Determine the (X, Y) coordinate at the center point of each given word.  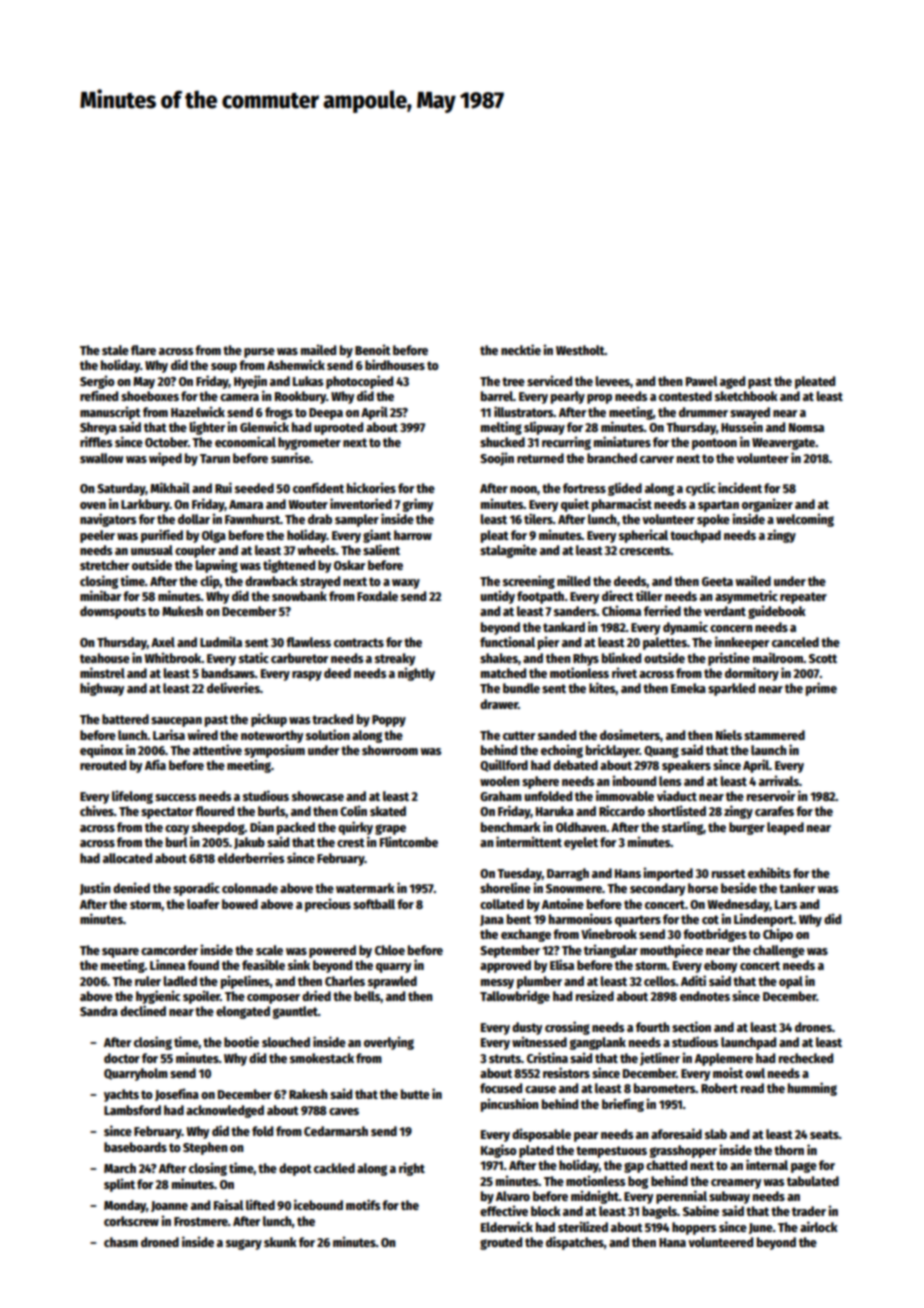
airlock (819, 1226)
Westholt (580, 350)
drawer (499, 704)
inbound (634, 780)
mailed (318, 349)
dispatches (575, 1243)
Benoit (373, 349)
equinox (101, 751)
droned (160, 1242)
